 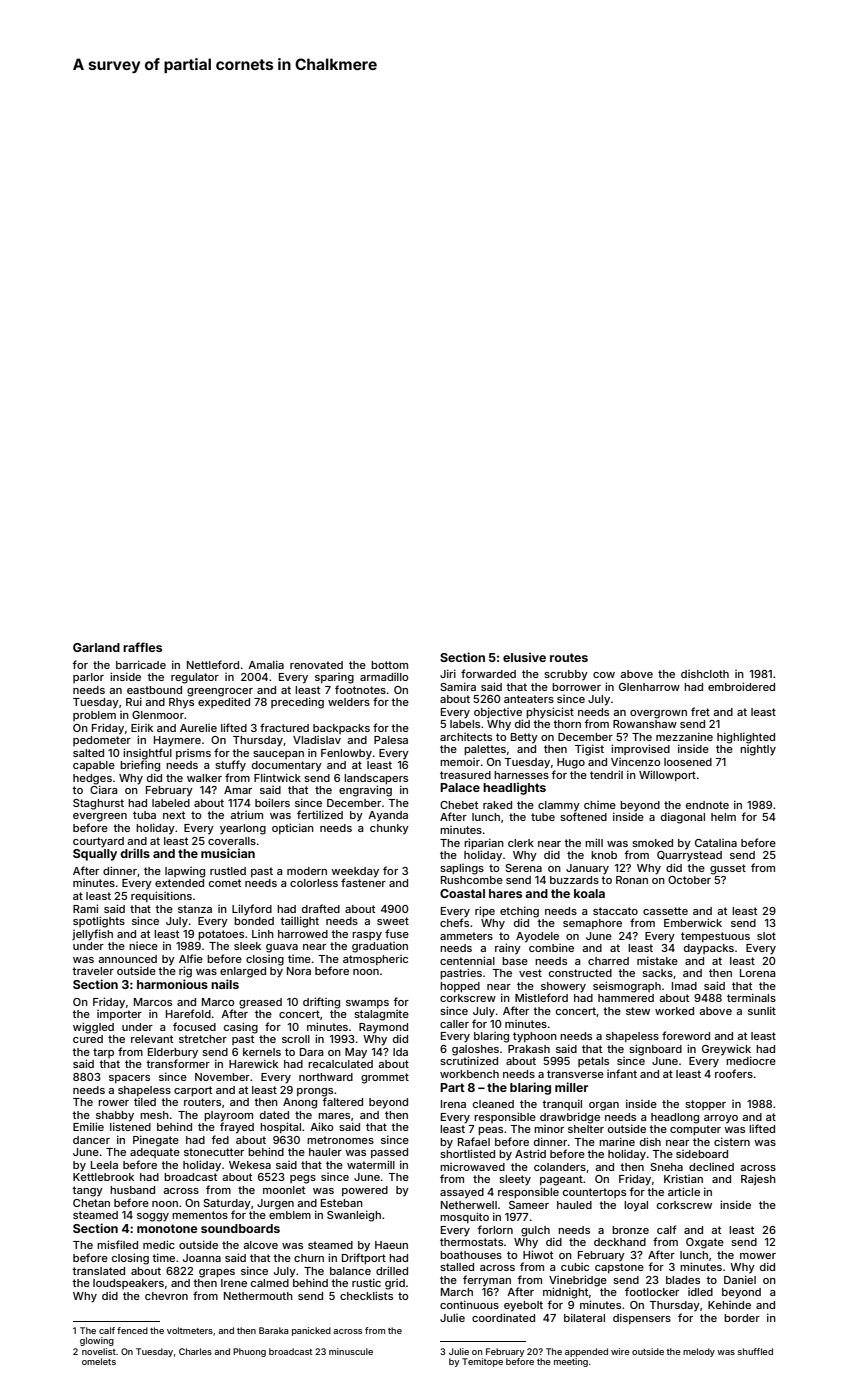 What do you see at coordinates (389, 665) in the image?
I see `bottom` at bounding box center [389, 665].
